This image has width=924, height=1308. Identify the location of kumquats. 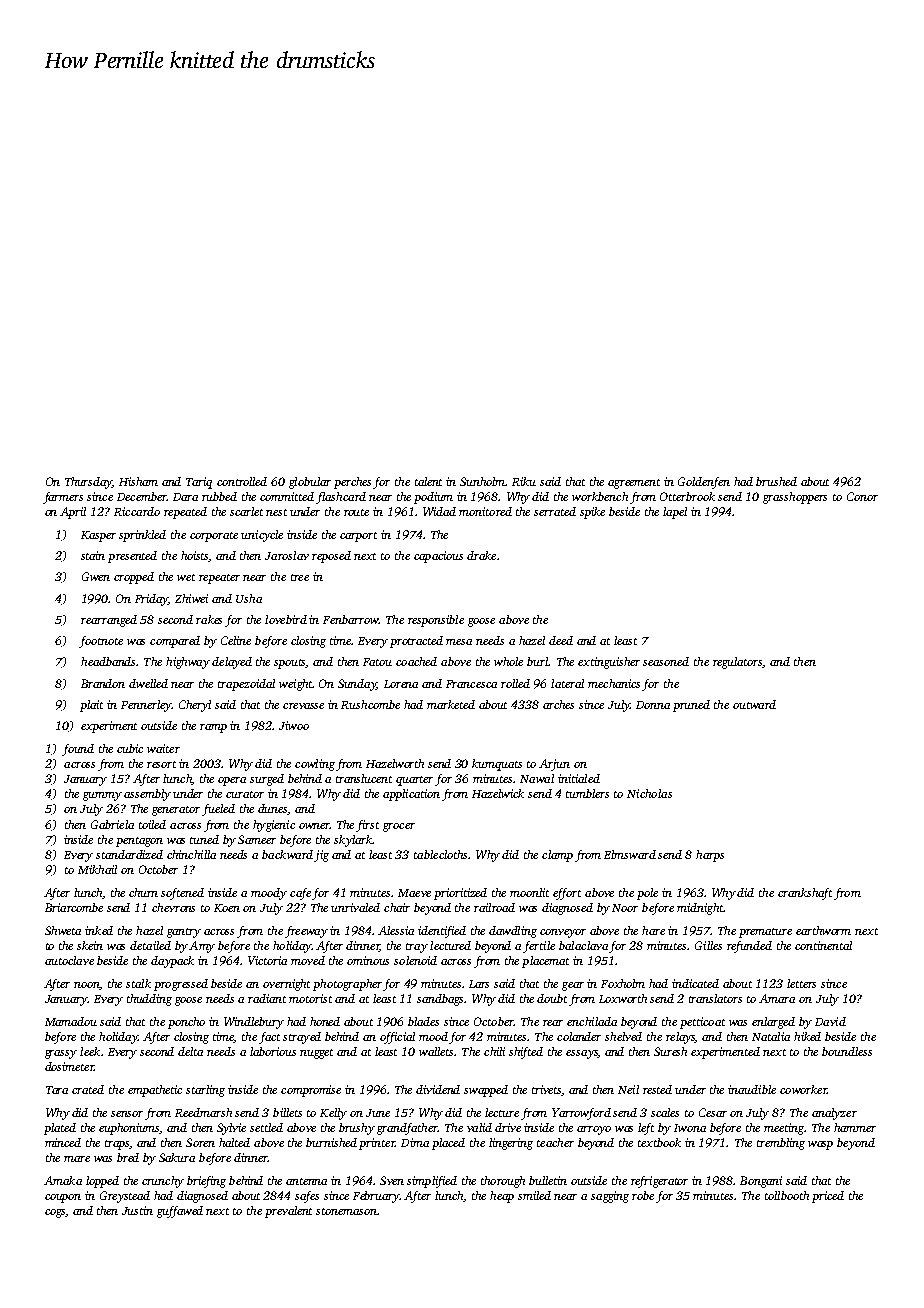
(497, 765).
